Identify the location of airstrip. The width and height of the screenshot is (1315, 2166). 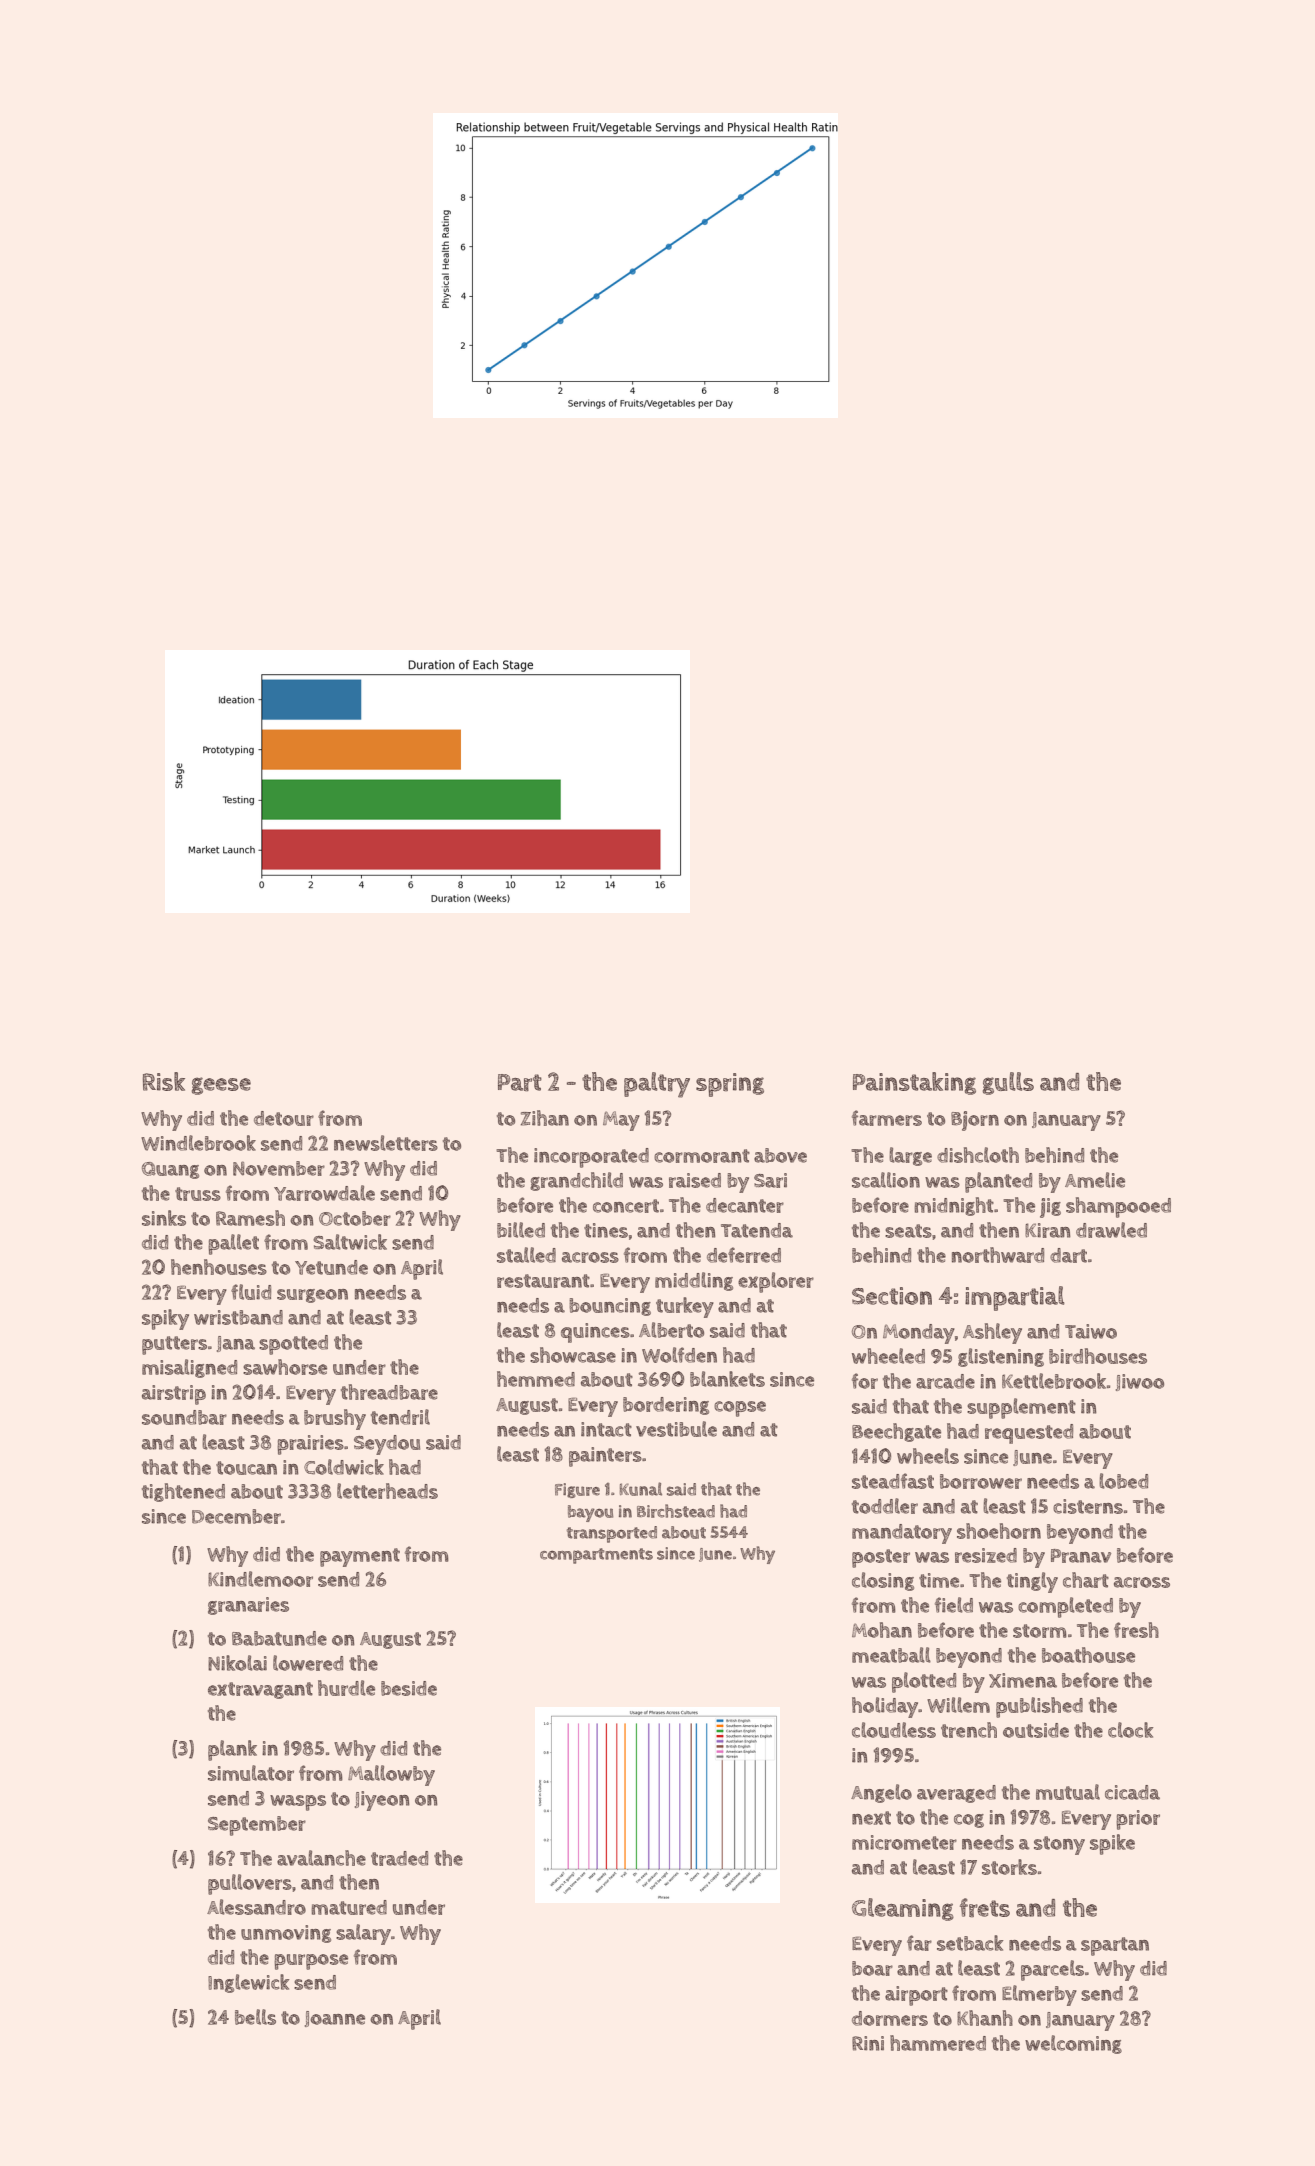
(174, 1395).
